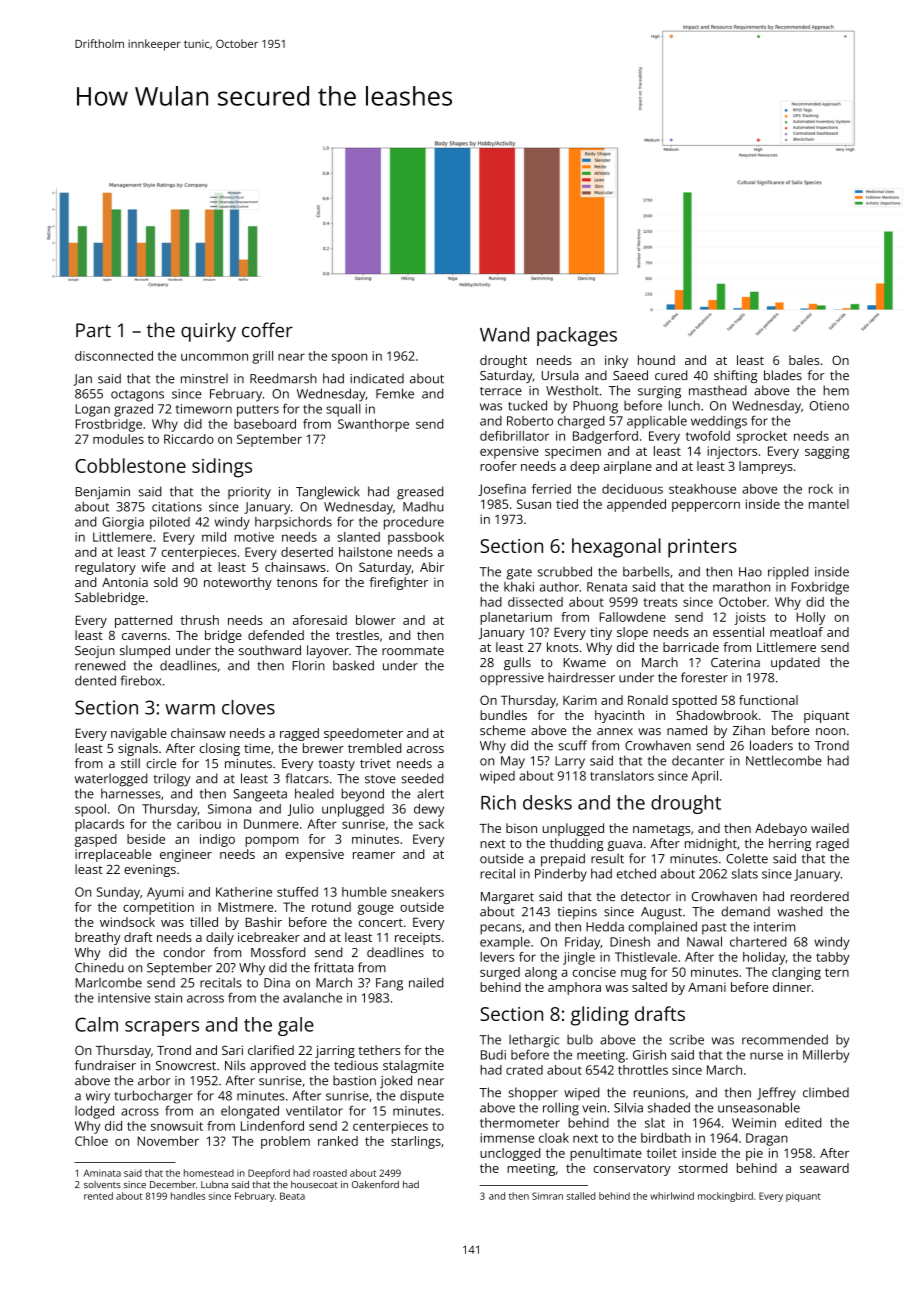 Image resolution: width=924 pixels, height=1308 pixels. What do you see at coordinates (768, 700) in the image?
I see `functional` at bounding box center [768, 700].
